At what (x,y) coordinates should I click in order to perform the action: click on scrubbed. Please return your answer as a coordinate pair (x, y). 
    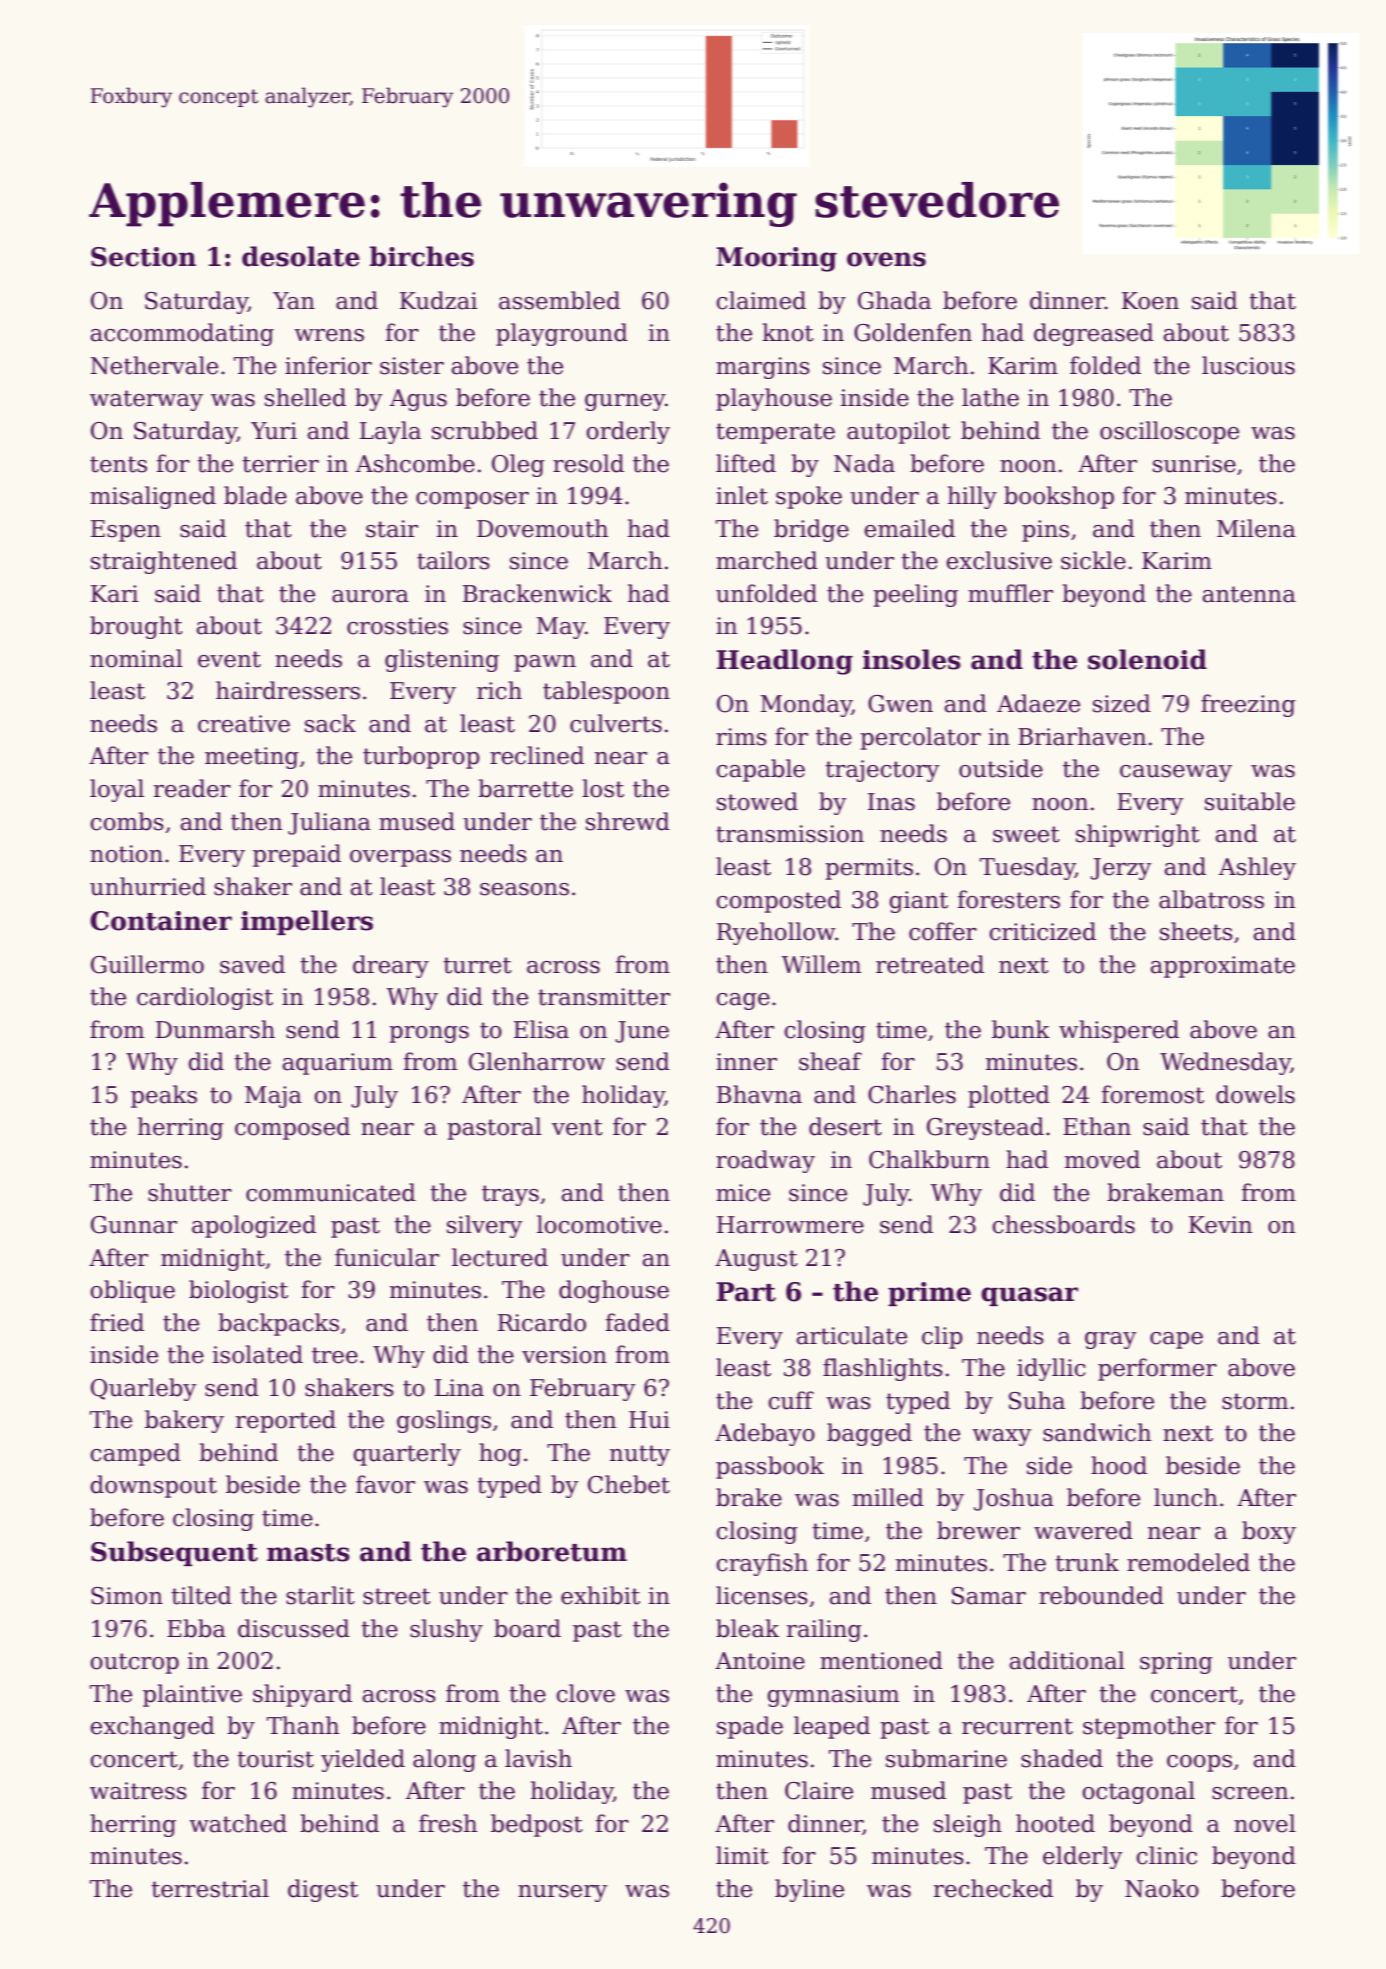
    Looking at the image, I should click on (485, 430).
